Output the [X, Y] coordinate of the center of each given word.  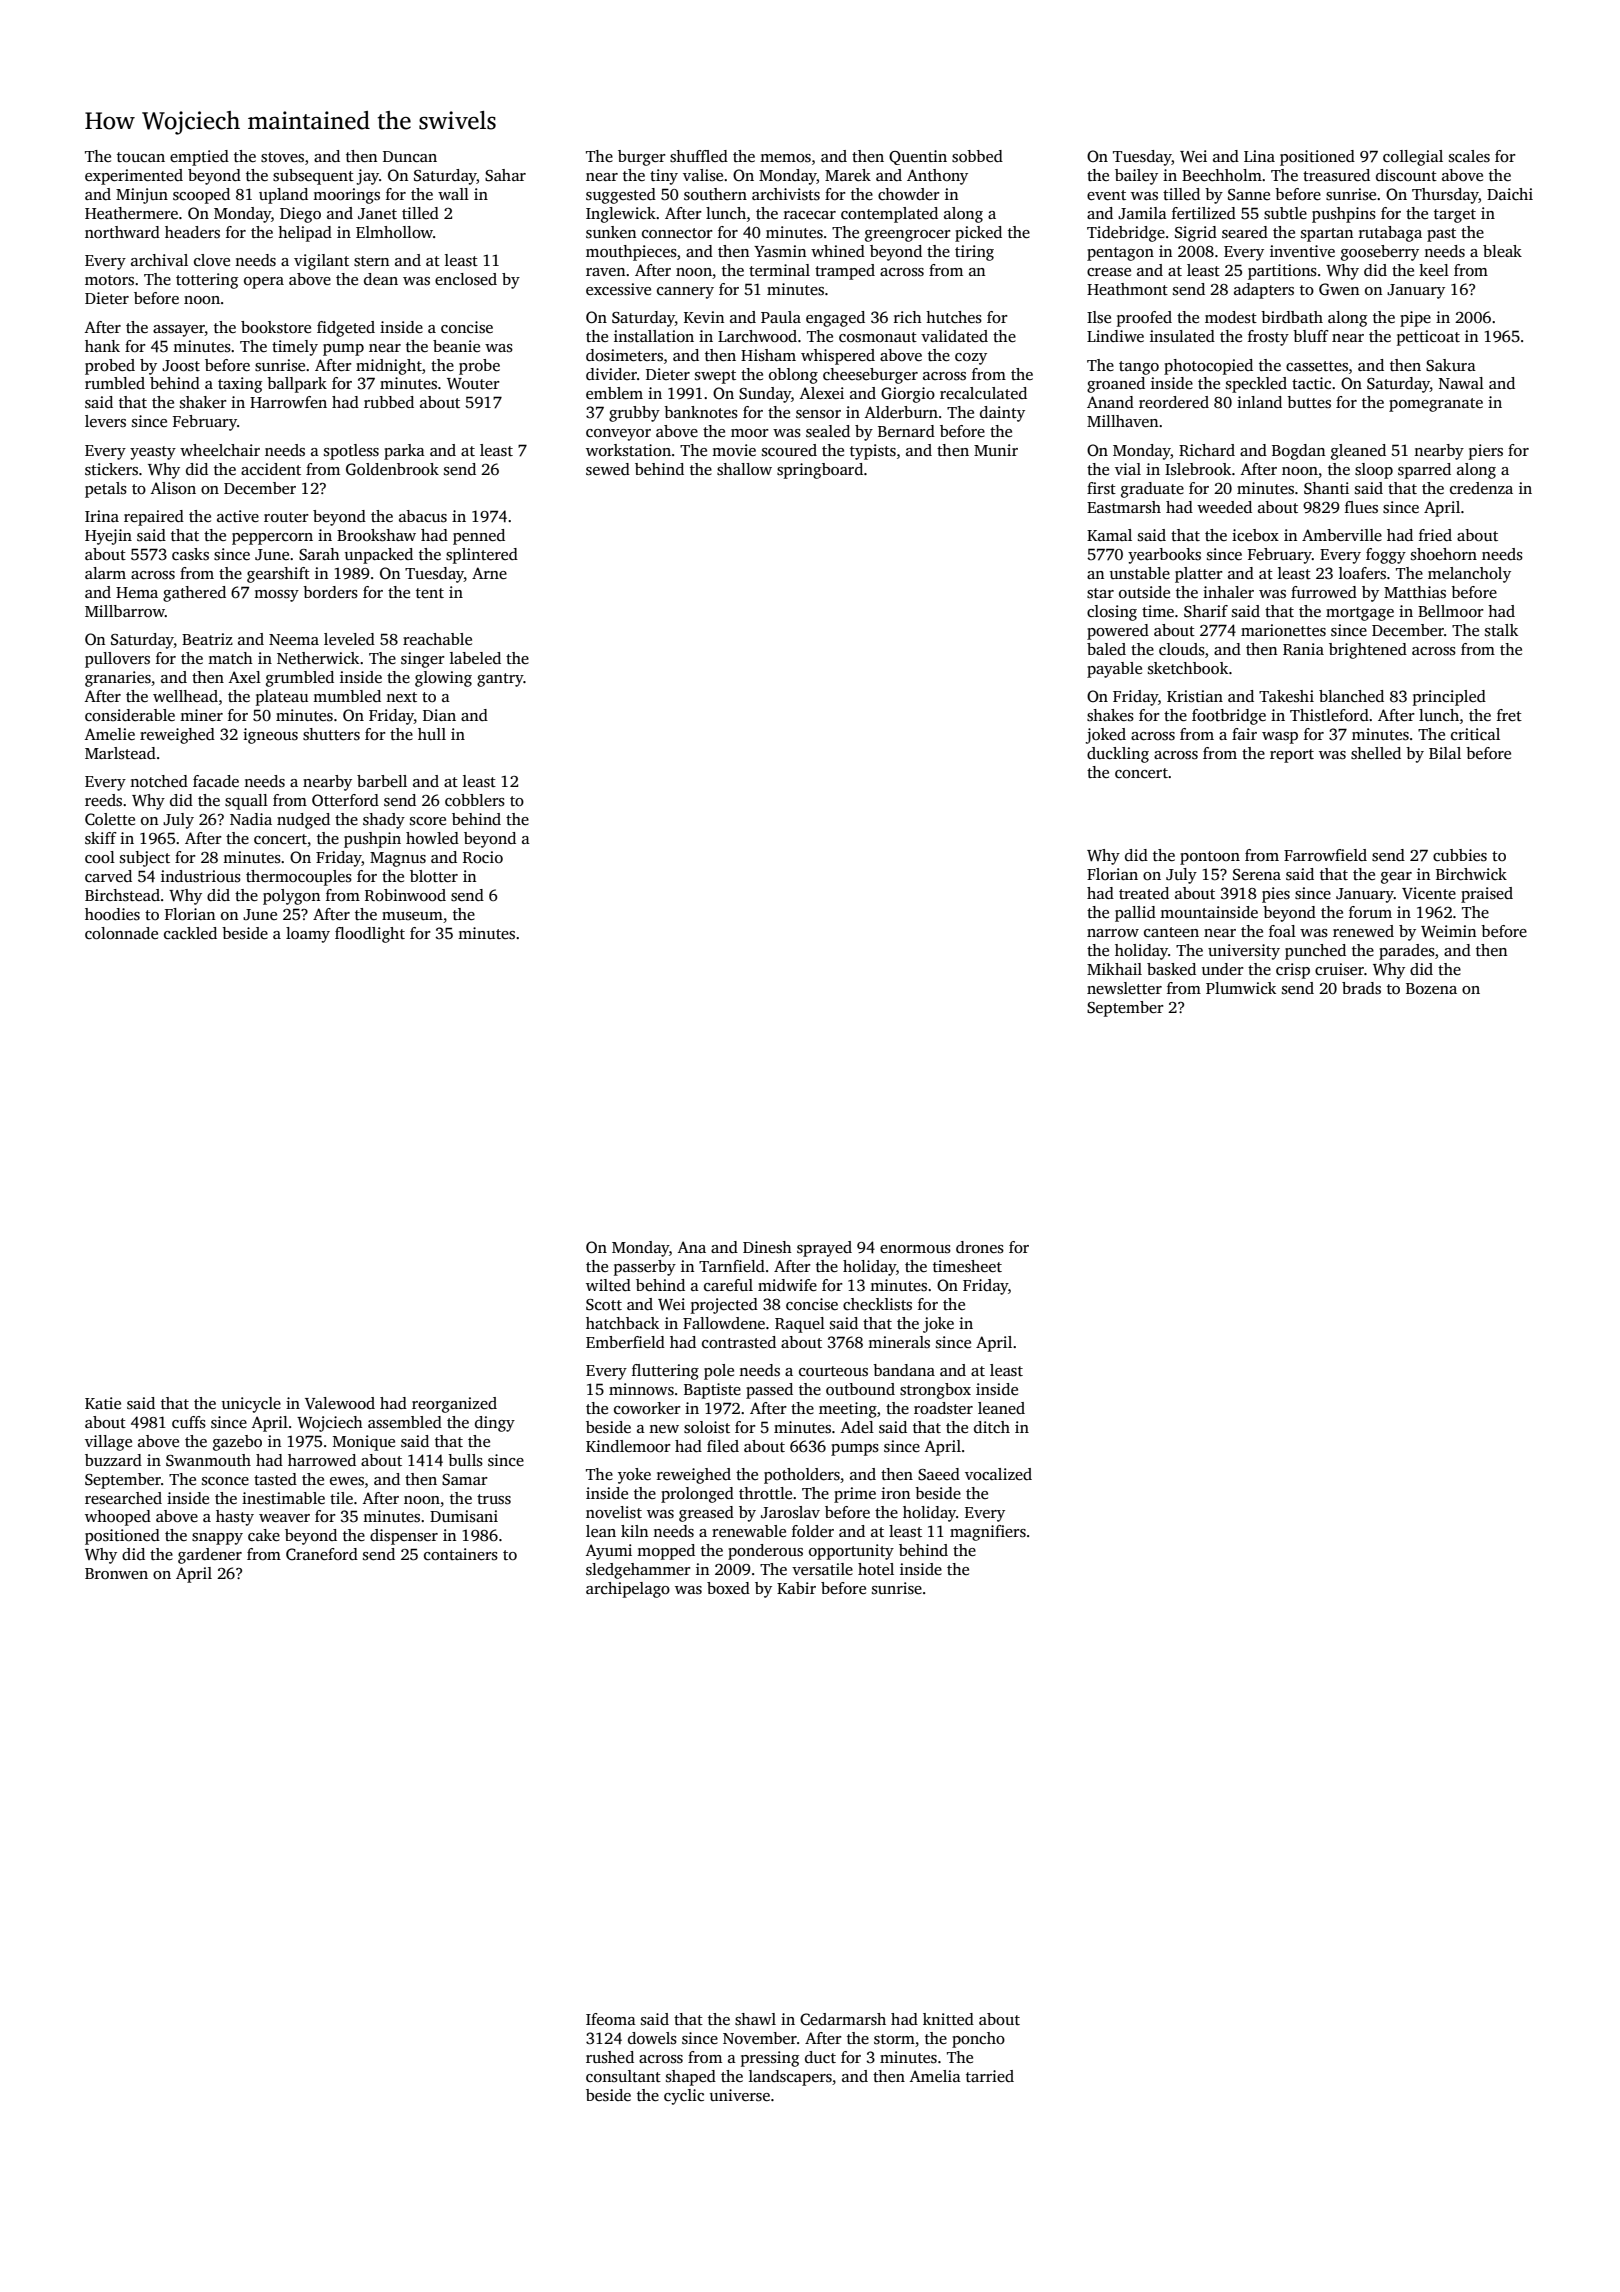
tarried [990, 2076]
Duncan [410, 156]
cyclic [684, 2097]
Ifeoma [611, 2019]
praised [1487, 895]
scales [1469, 156]
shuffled [699, 156]
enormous [915, 1249]
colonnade [121, 933]
